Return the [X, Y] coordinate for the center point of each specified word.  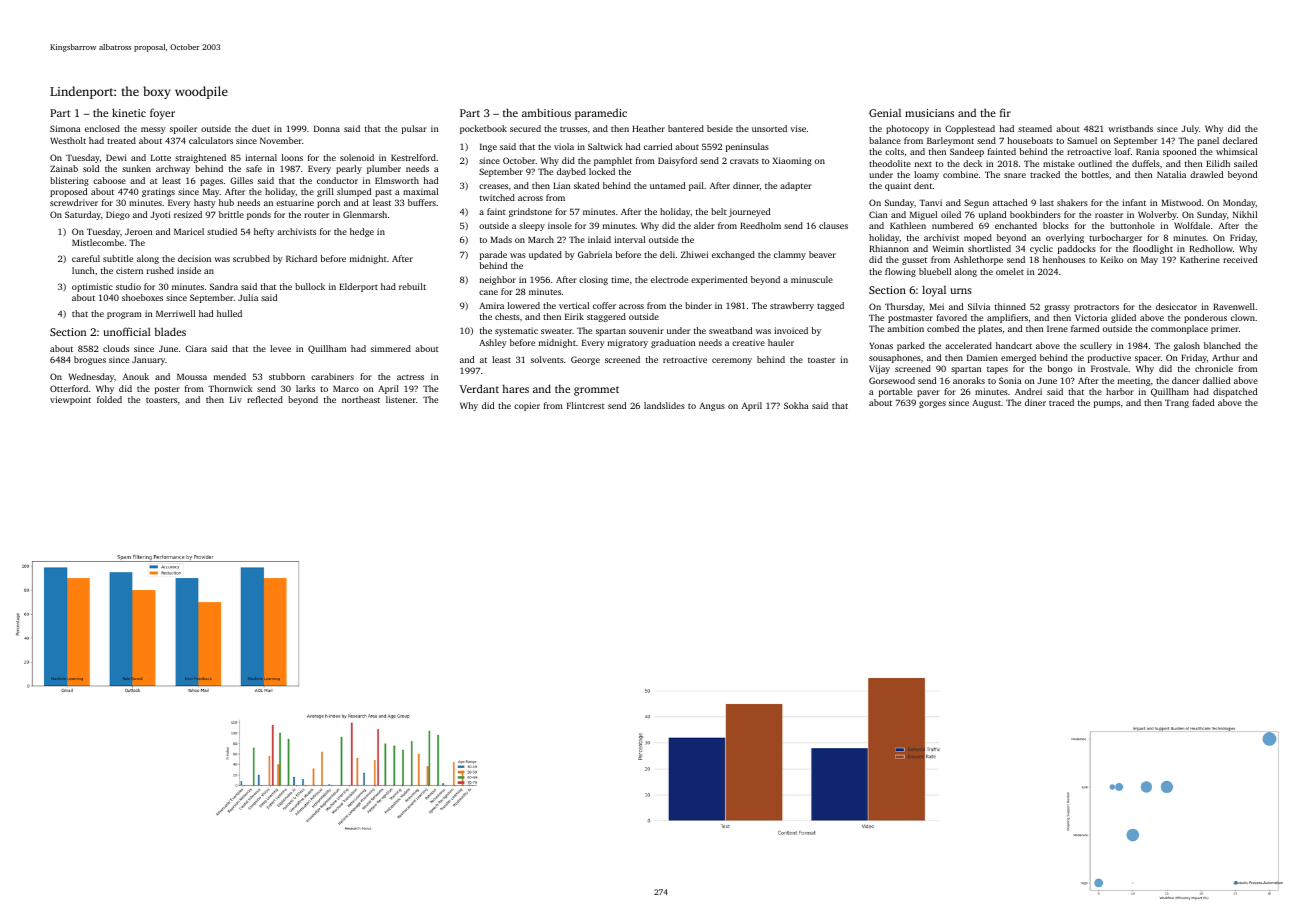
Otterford [69, 388]
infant [1134, 202]
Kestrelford [413, 157]
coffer [604, 305]
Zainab [64, 168]
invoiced [791, 330]
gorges [932, 404]
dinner [746, 185]
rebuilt [412, 286]
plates [990, 329]
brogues [90, 360]
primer [1225, 329]
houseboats [1030, 140]
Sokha [796, 405]
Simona [65, 128]
